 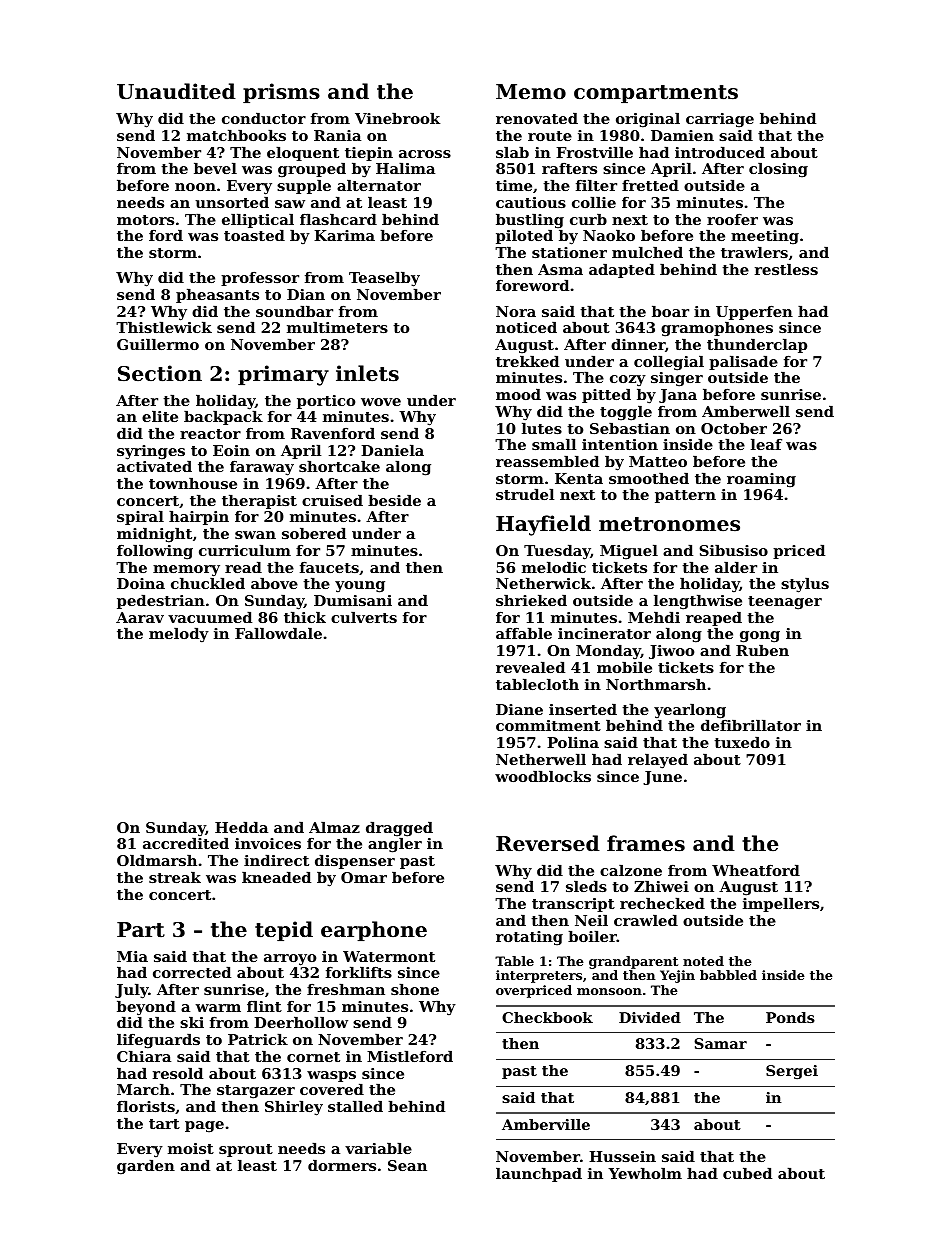 What do you see at coordinates (223, 418) in the image?
I see `backpack` at bounding box center [223, 418].
